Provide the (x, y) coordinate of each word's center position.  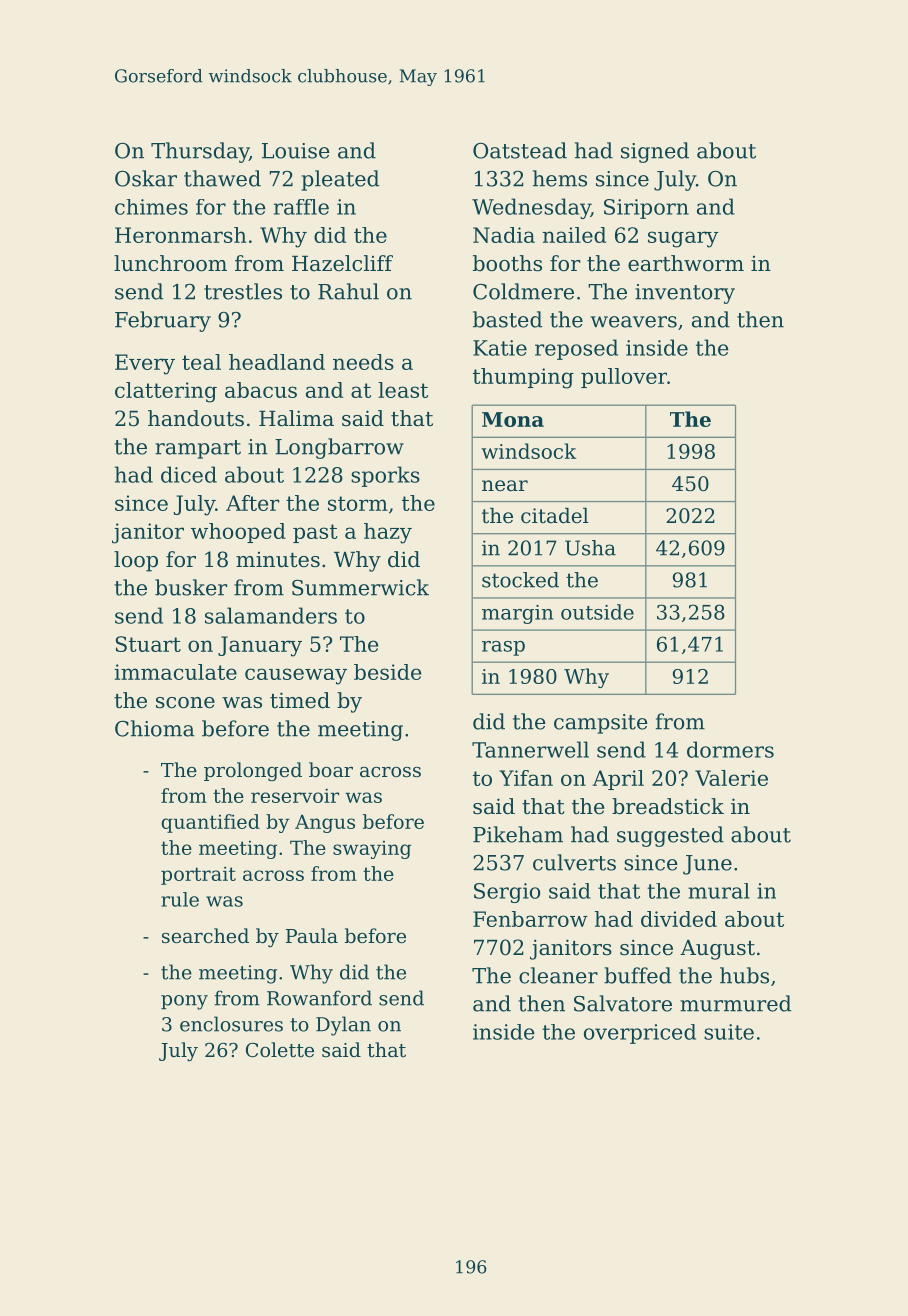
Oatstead (520, 150)
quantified (210, 823)
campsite (601, 724)
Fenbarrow (530, 919)
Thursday (200, 152)
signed (655, 152)
